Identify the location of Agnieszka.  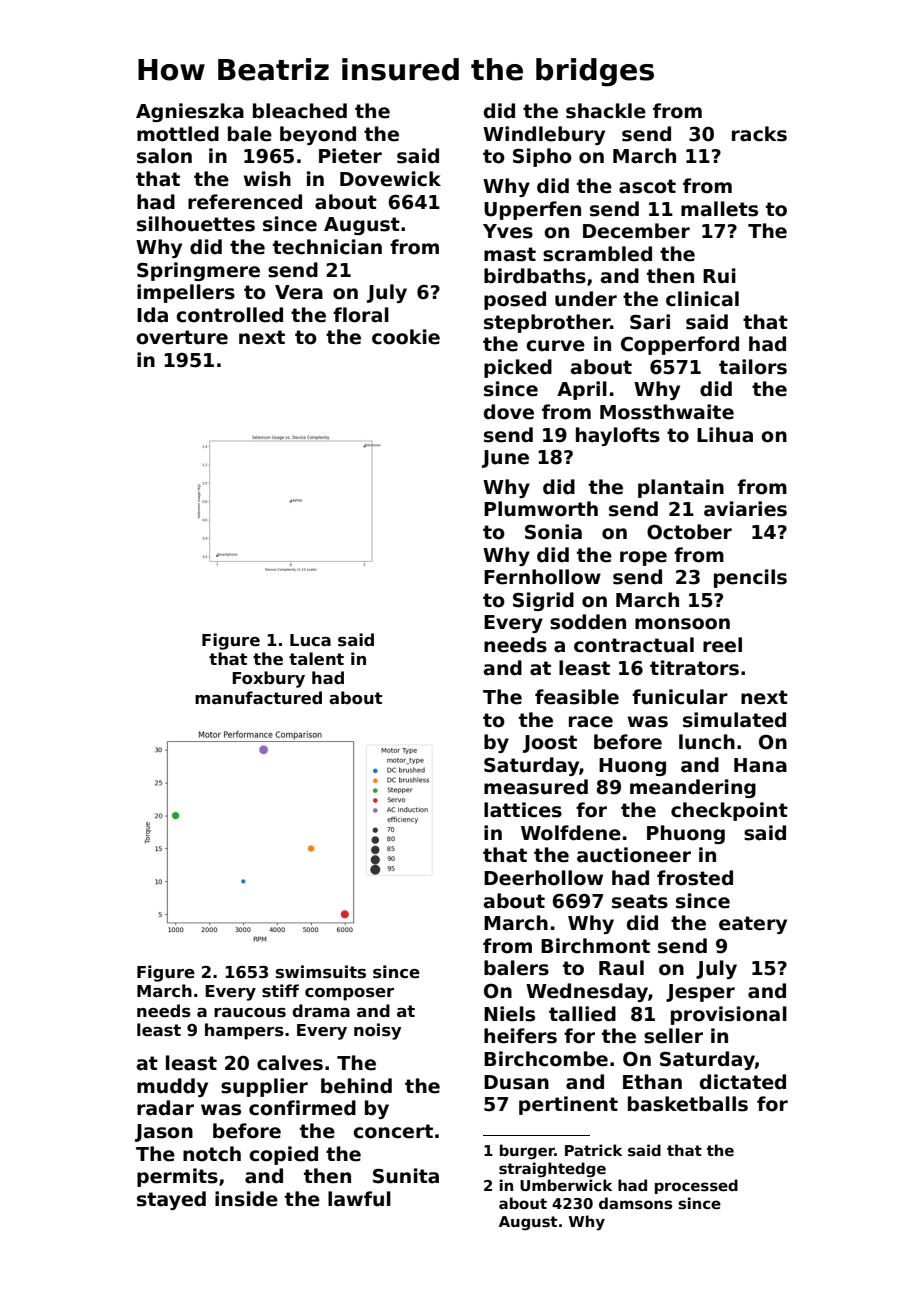
(190, 112).
